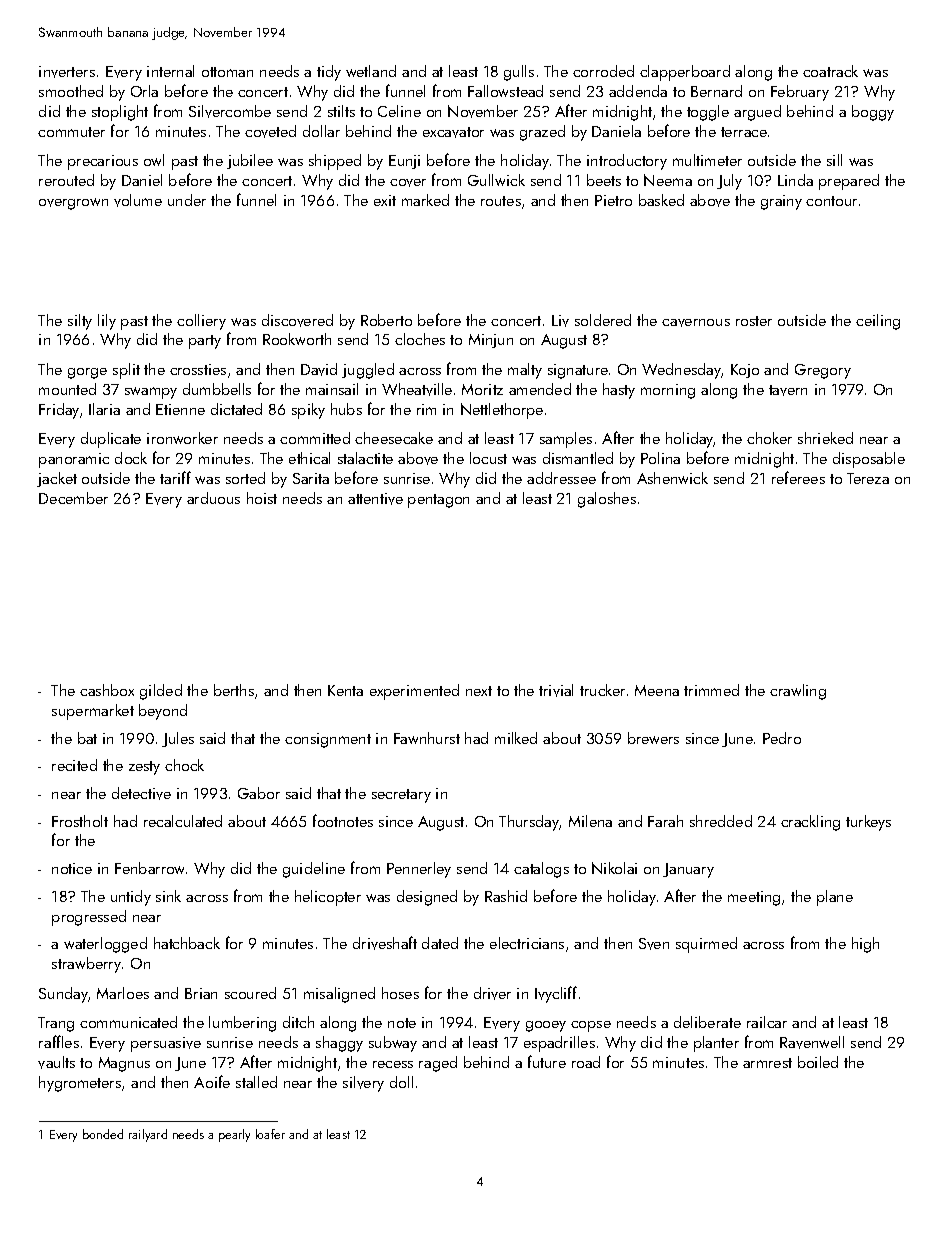 Image resolution: width=952 pixels, height=1233 pixels. What do you see at coordinates (57, 479) in the screenshot?
I see `jacket` at bounding box center [57, 479].
